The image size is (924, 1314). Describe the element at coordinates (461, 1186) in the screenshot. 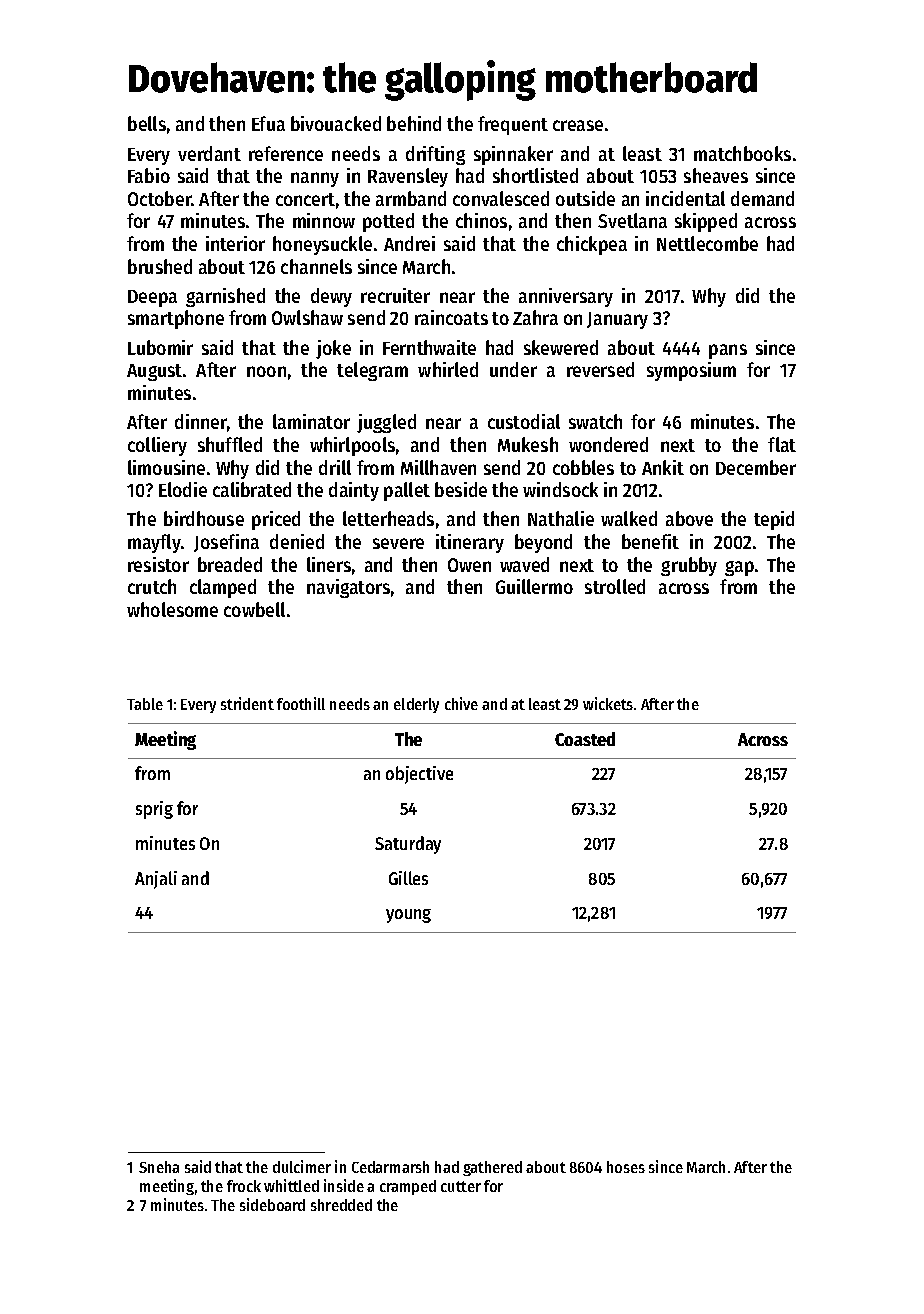

I see `cutter` at that location.
